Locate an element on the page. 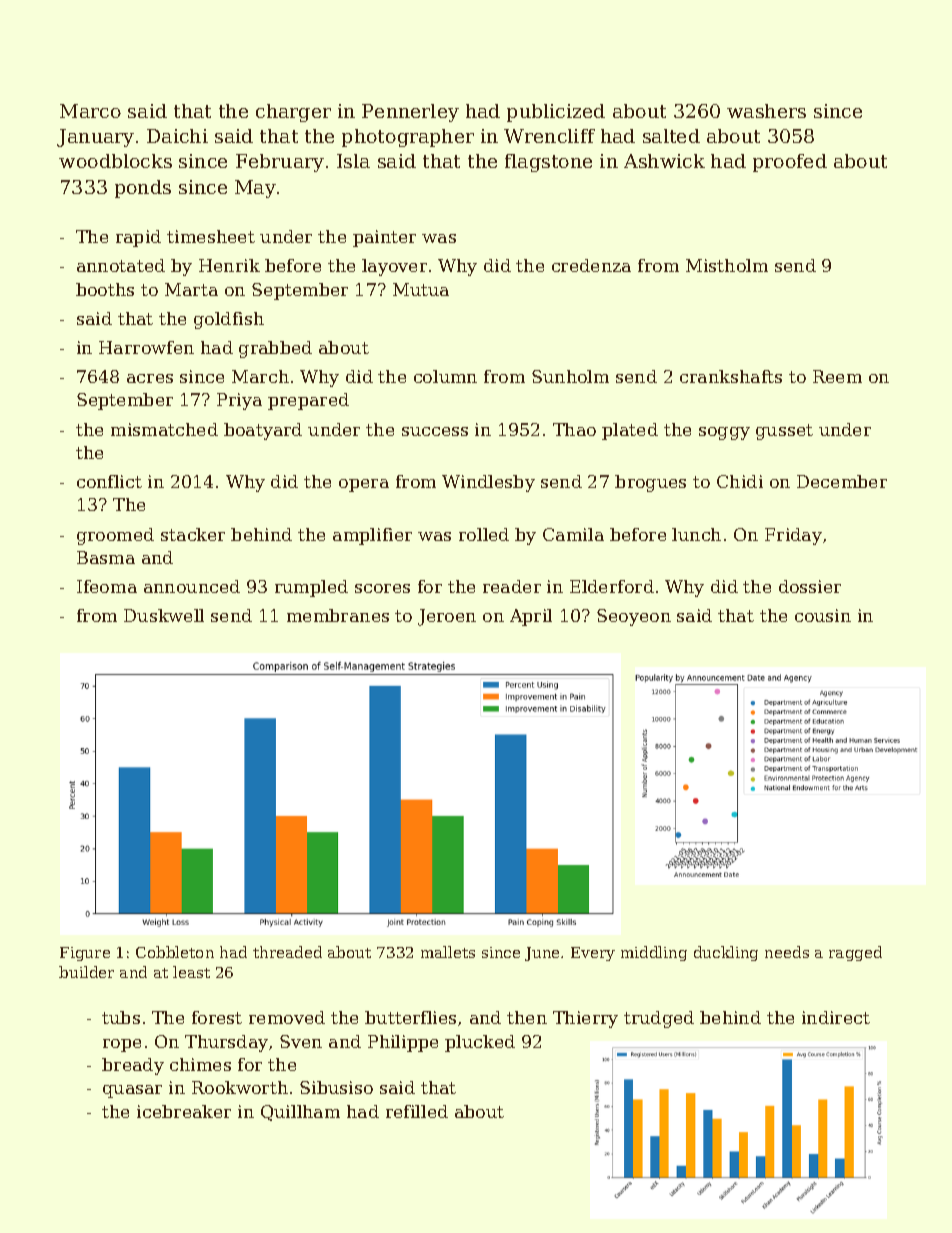  least is located at coordinates (191, 972).
